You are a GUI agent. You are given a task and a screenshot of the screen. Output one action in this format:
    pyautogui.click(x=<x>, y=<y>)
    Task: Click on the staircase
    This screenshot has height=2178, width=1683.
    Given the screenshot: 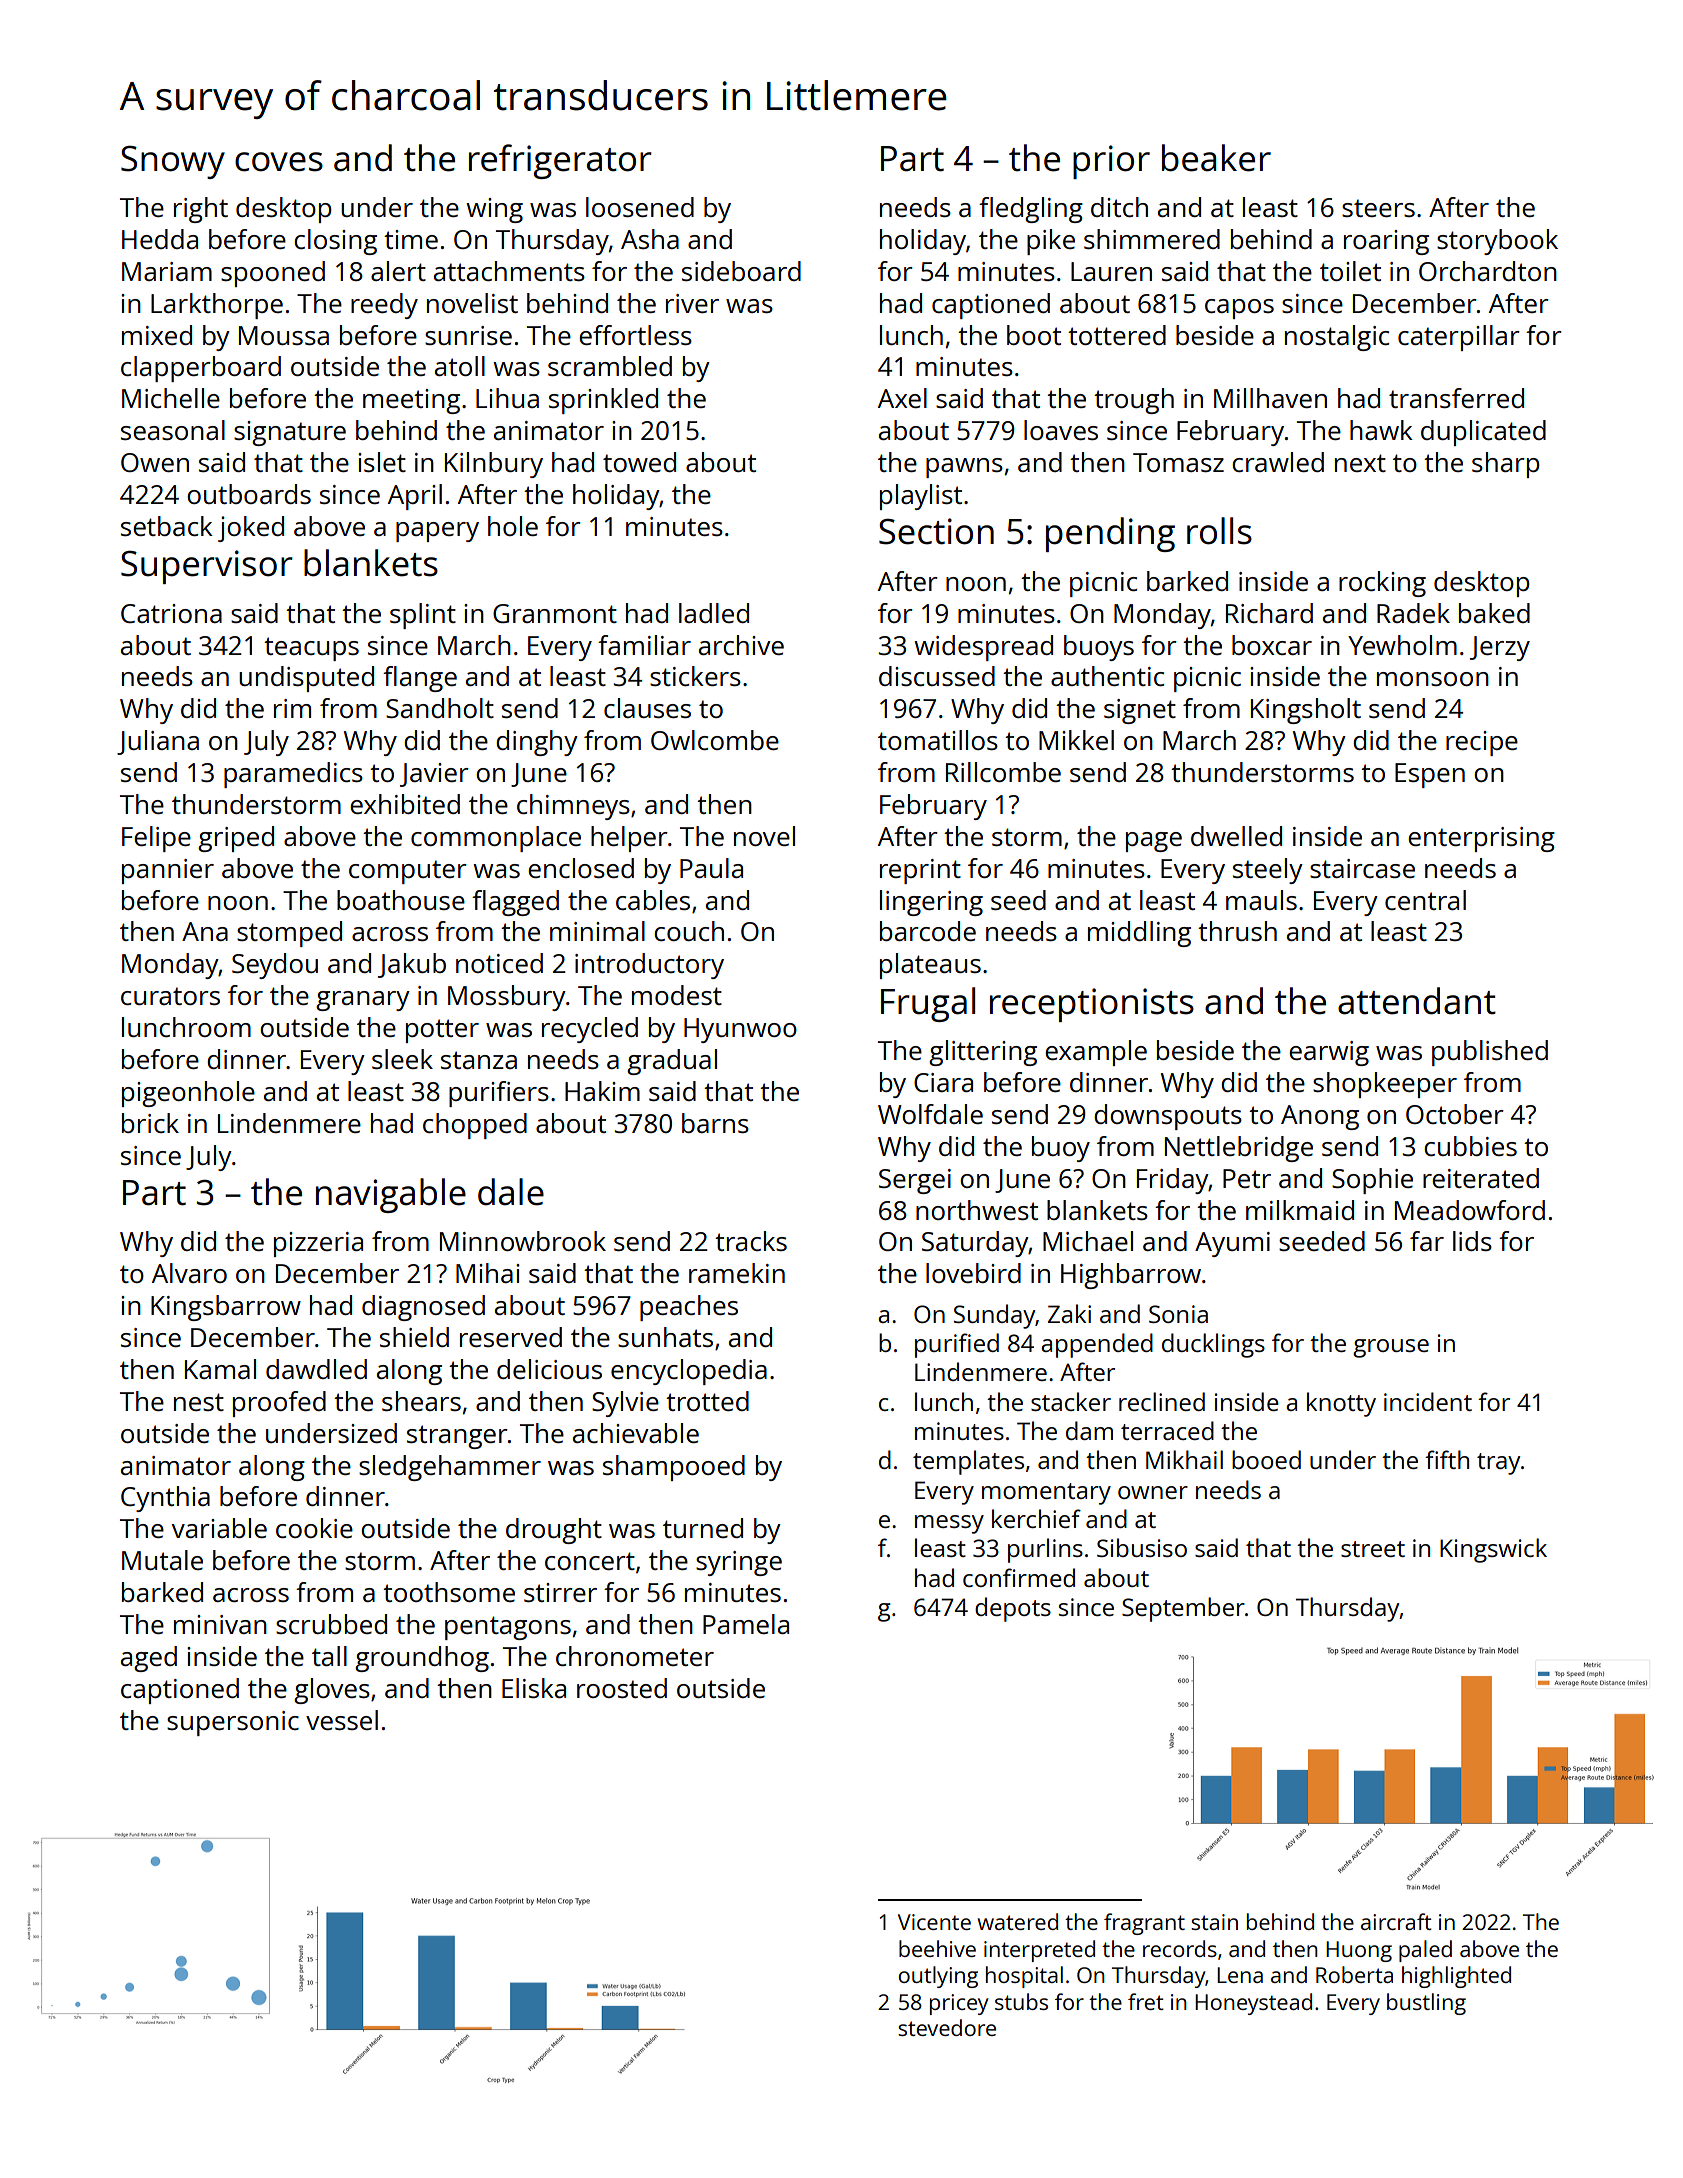 What is the action you would take?
    pyautogui.click(x=1362, y=868)
